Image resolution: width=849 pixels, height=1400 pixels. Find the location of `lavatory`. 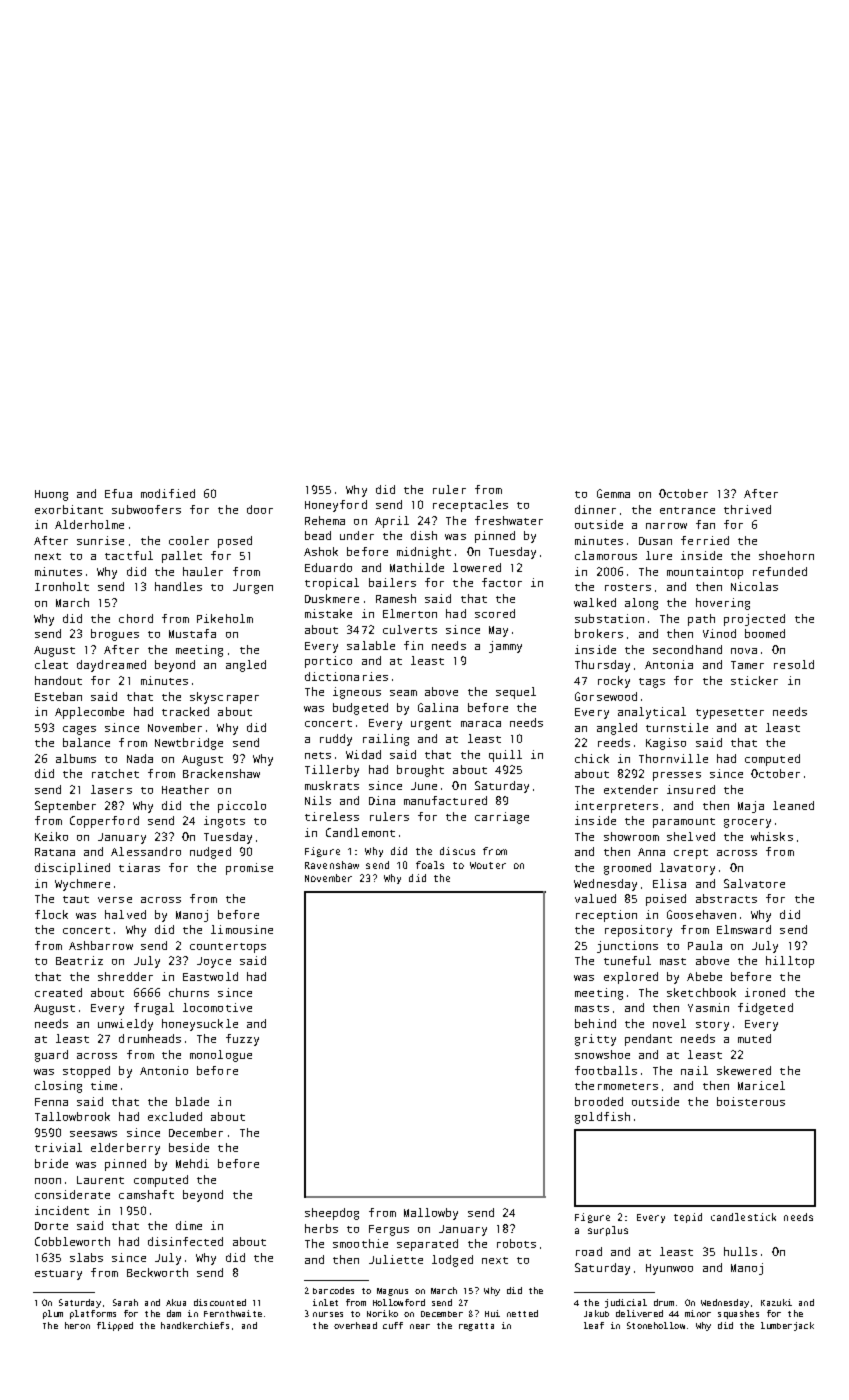

lavatory is located at coordinates (687, 869).
